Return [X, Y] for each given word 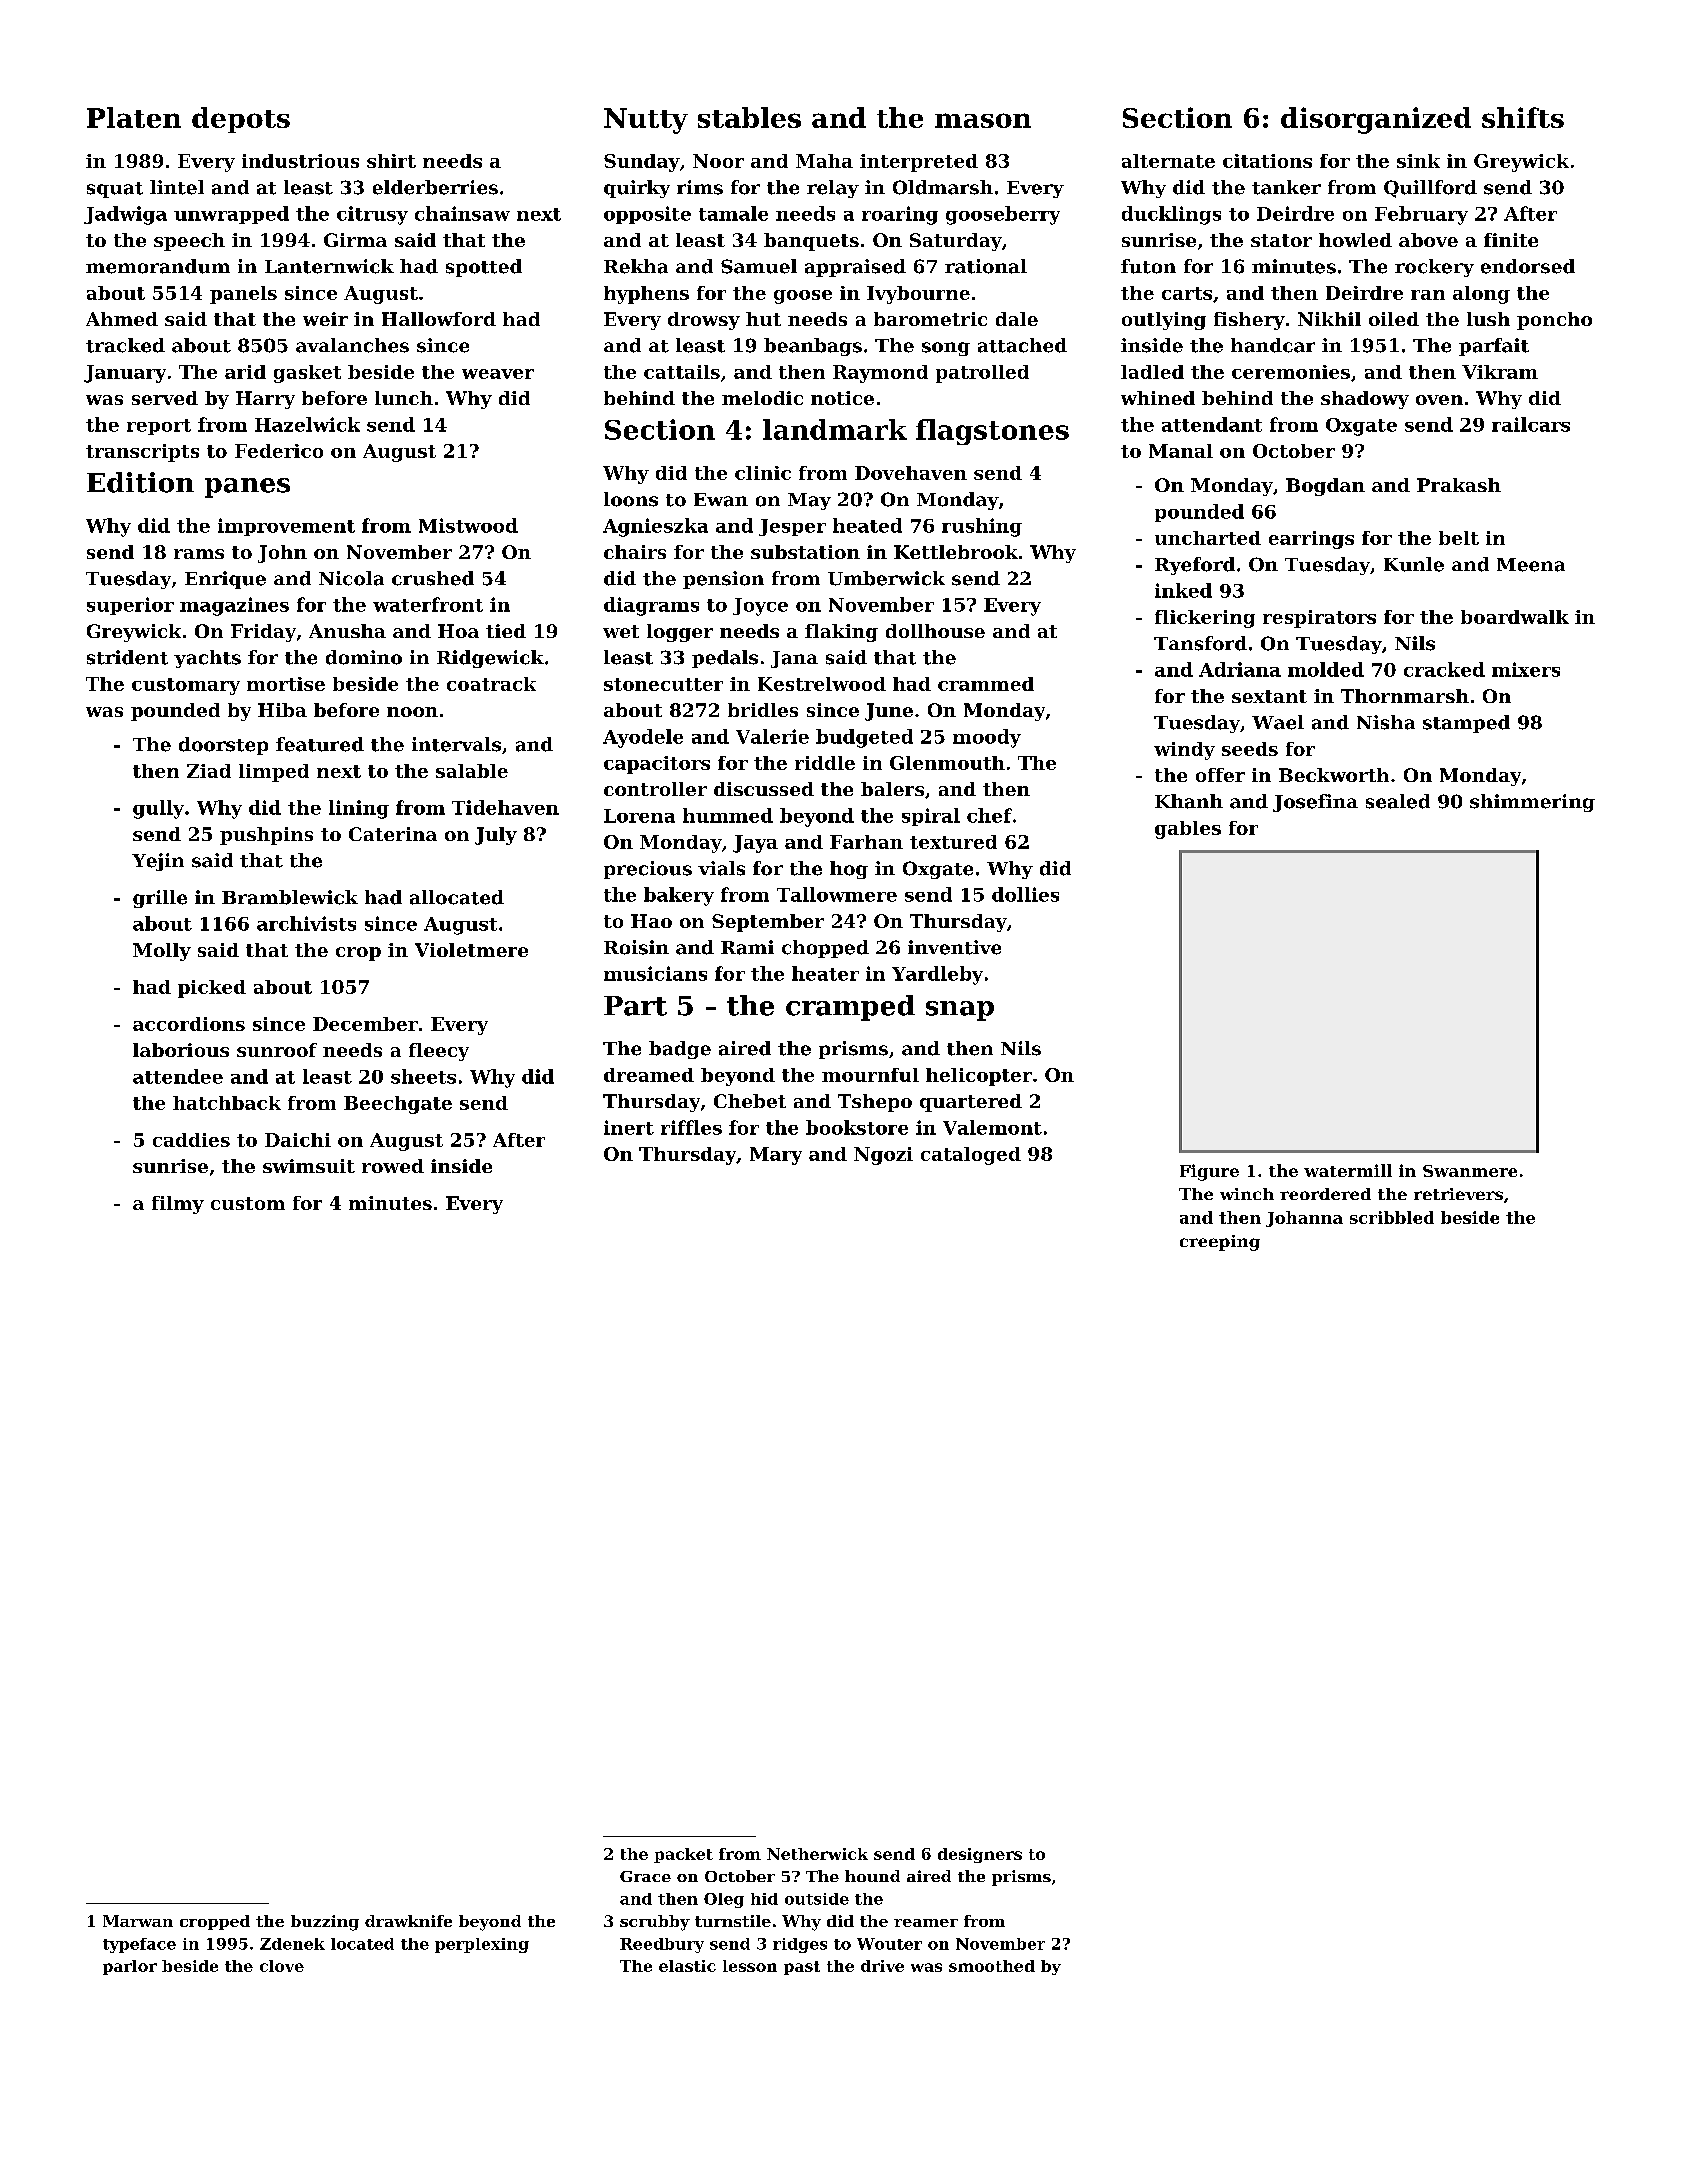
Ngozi [883, 1156]
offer [1220, 775]
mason [983, 120]
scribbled [1392, 1217]
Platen [134, 117]
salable [472, 771]
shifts [1523, 117]
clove [282, 1966]
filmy [178, 1205]
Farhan [866, 842]
